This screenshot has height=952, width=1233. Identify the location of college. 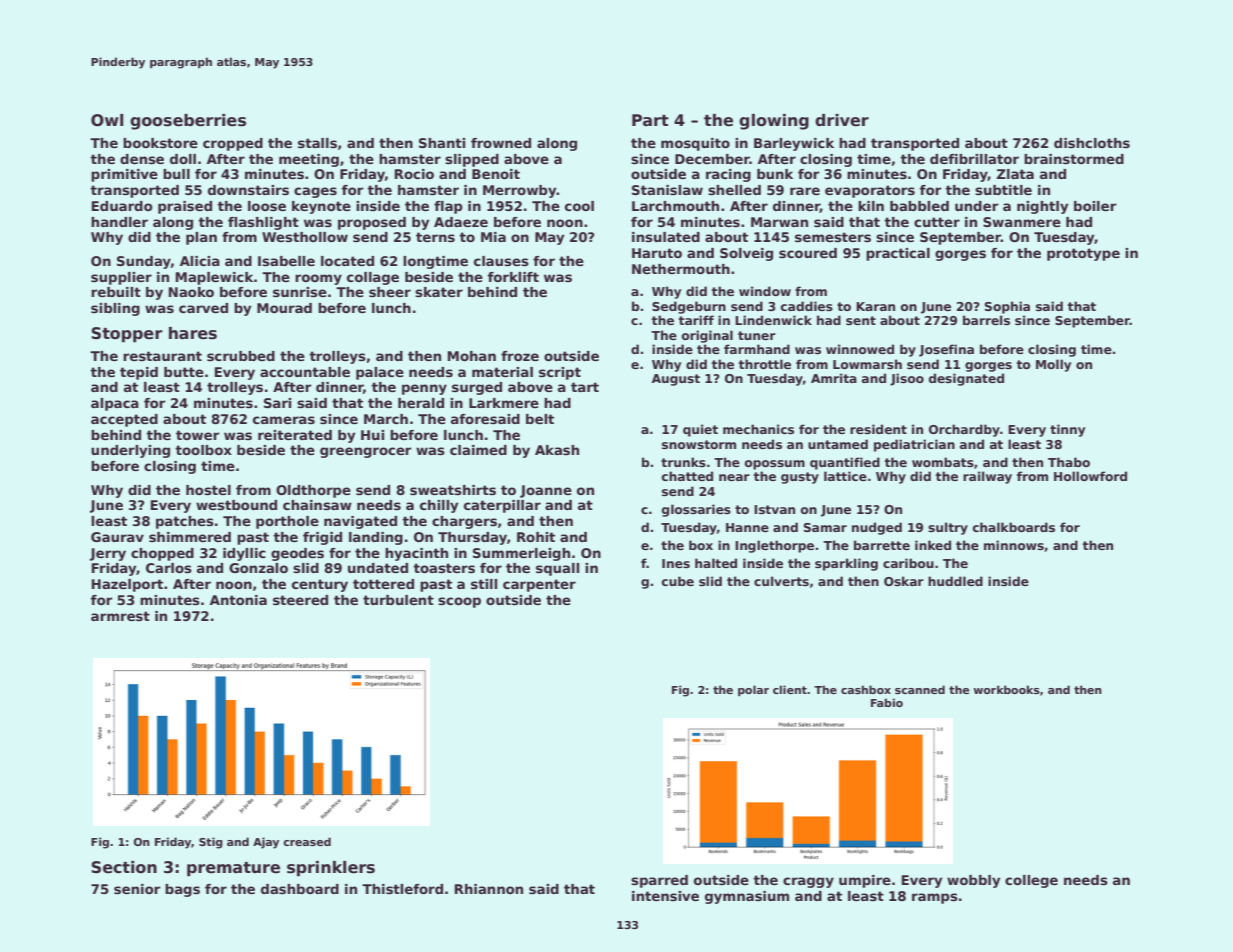
(1031, 881).
